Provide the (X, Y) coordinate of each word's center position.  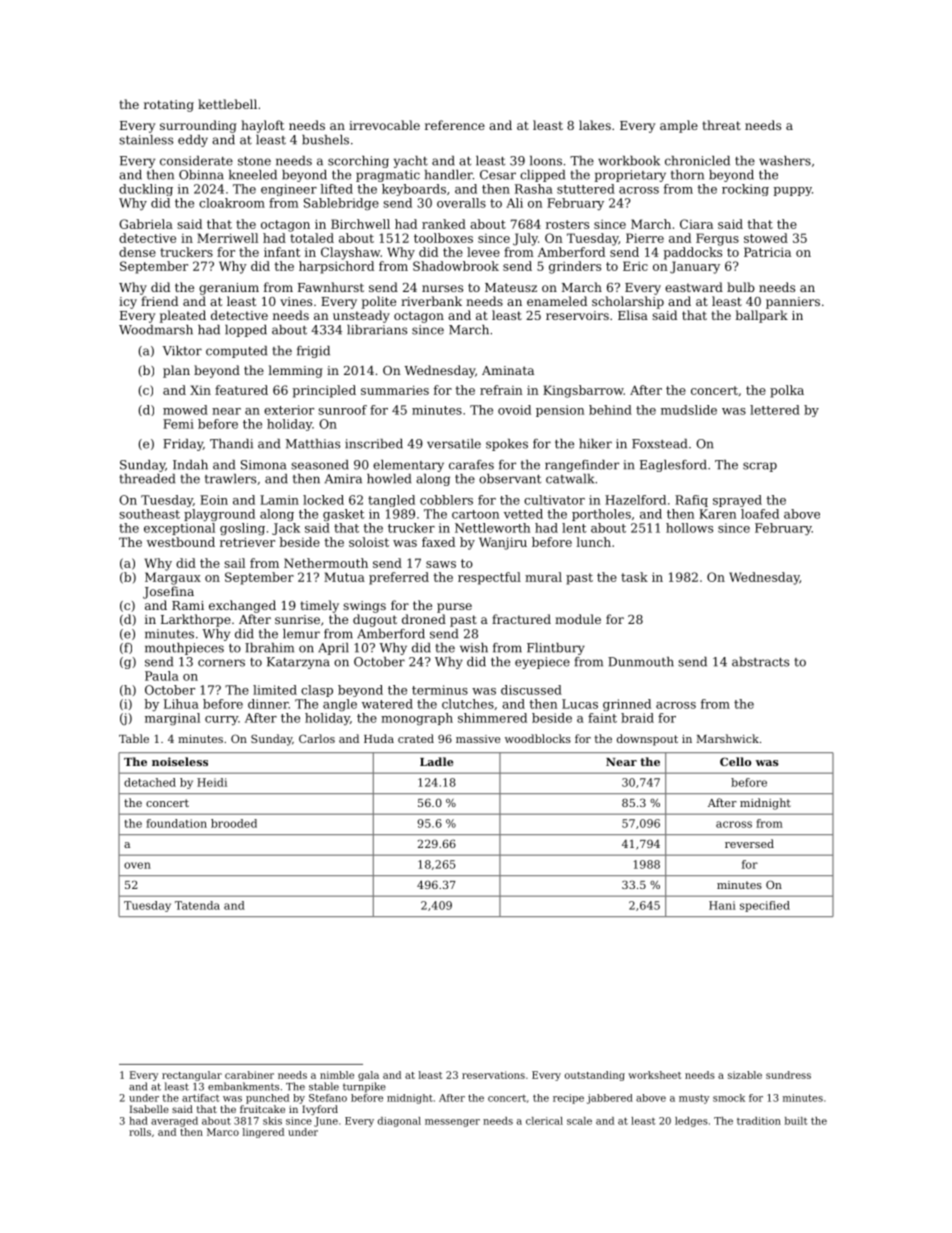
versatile (454, 444)
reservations (493, 1075)
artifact (201, 1098)
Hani (722, 905)
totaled (312, 238)
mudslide (689, 410)
